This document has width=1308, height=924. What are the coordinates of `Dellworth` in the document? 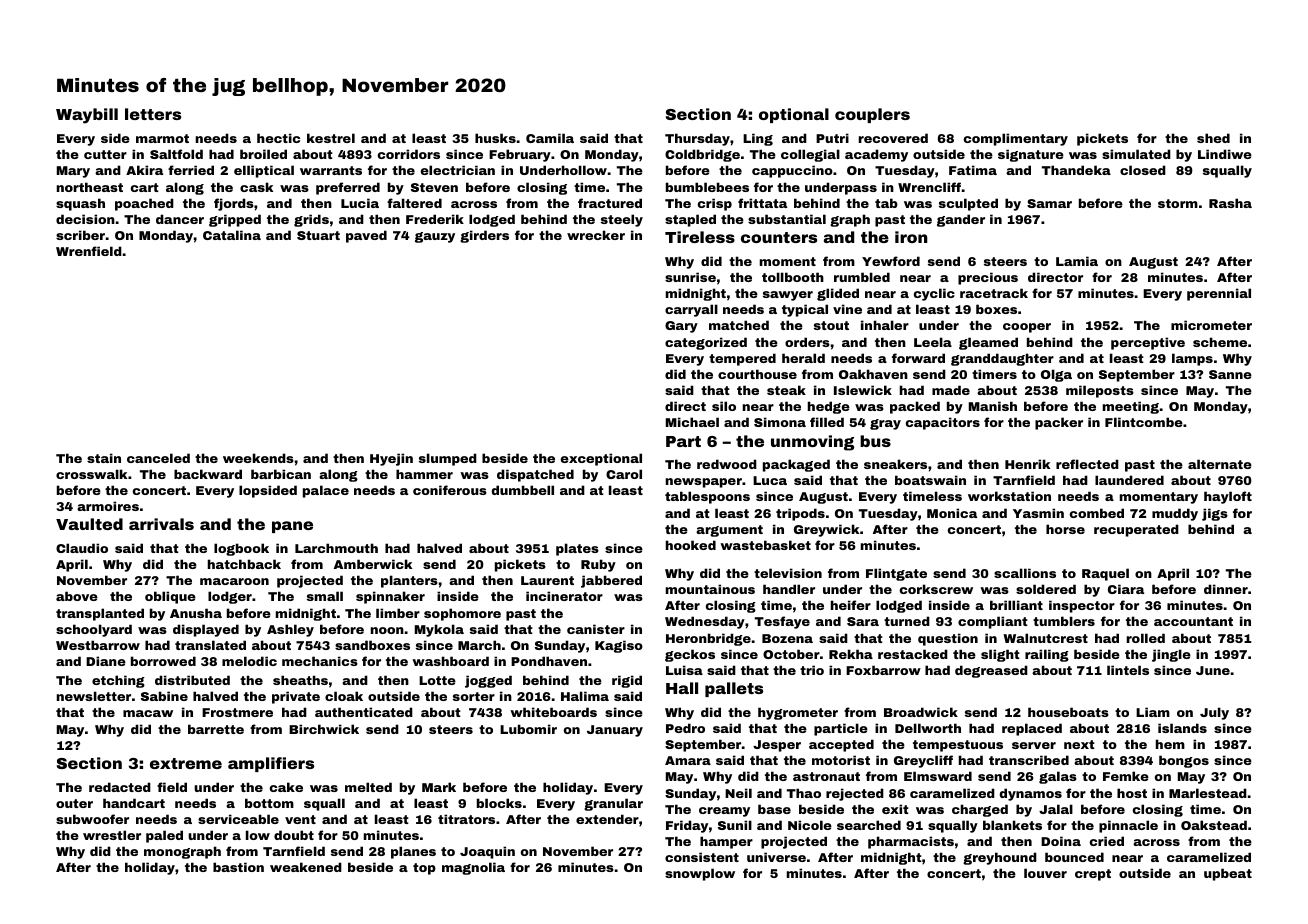 It's located at (928, 728).
